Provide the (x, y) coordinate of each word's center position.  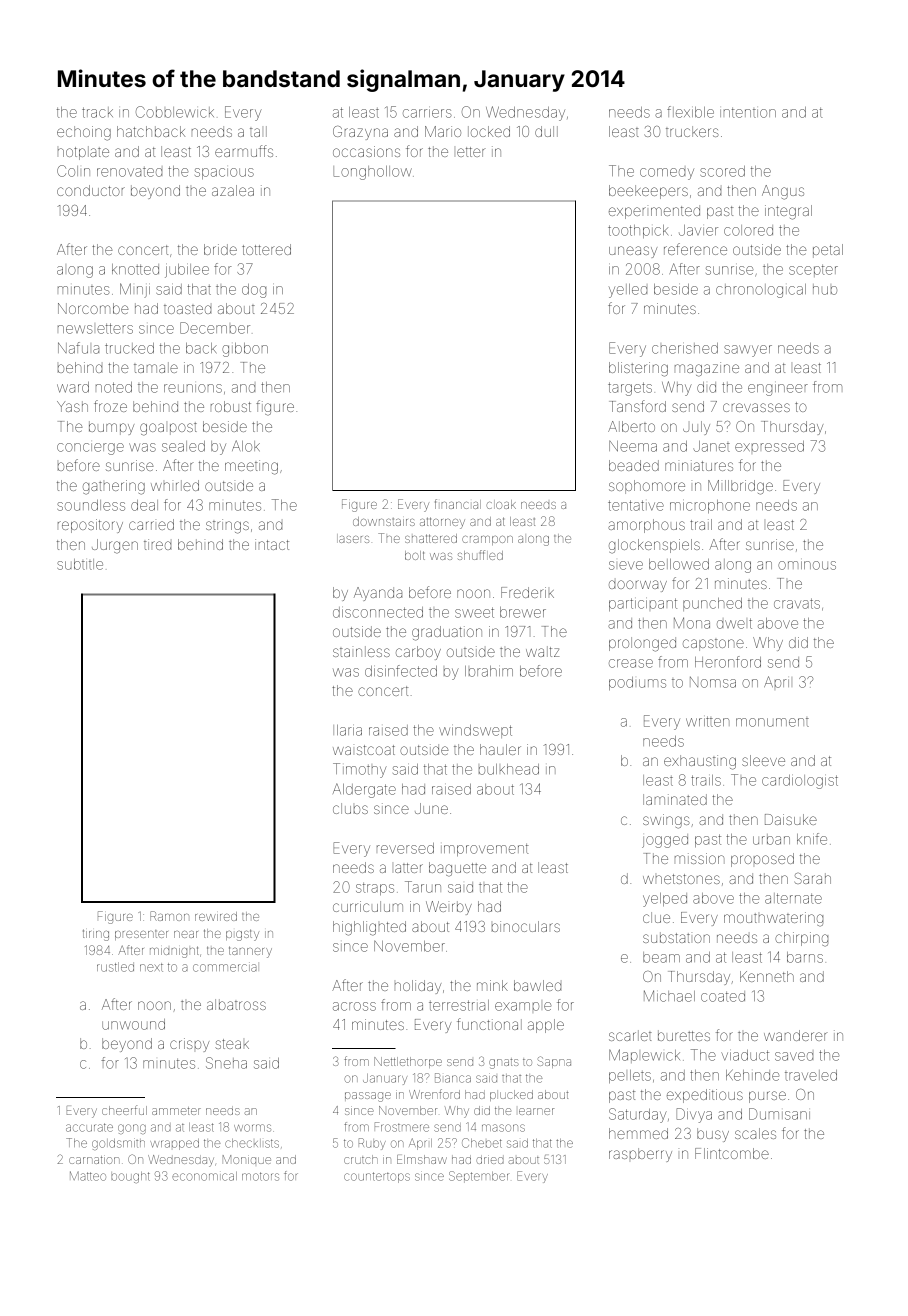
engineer (778, 390)
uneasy (633, 252)
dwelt (734, 623)
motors (260, 1176)
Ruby (372, 1144)
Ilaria (347, 730)
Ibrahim (489, 671)
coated (723, 996)
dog (254, 291)
